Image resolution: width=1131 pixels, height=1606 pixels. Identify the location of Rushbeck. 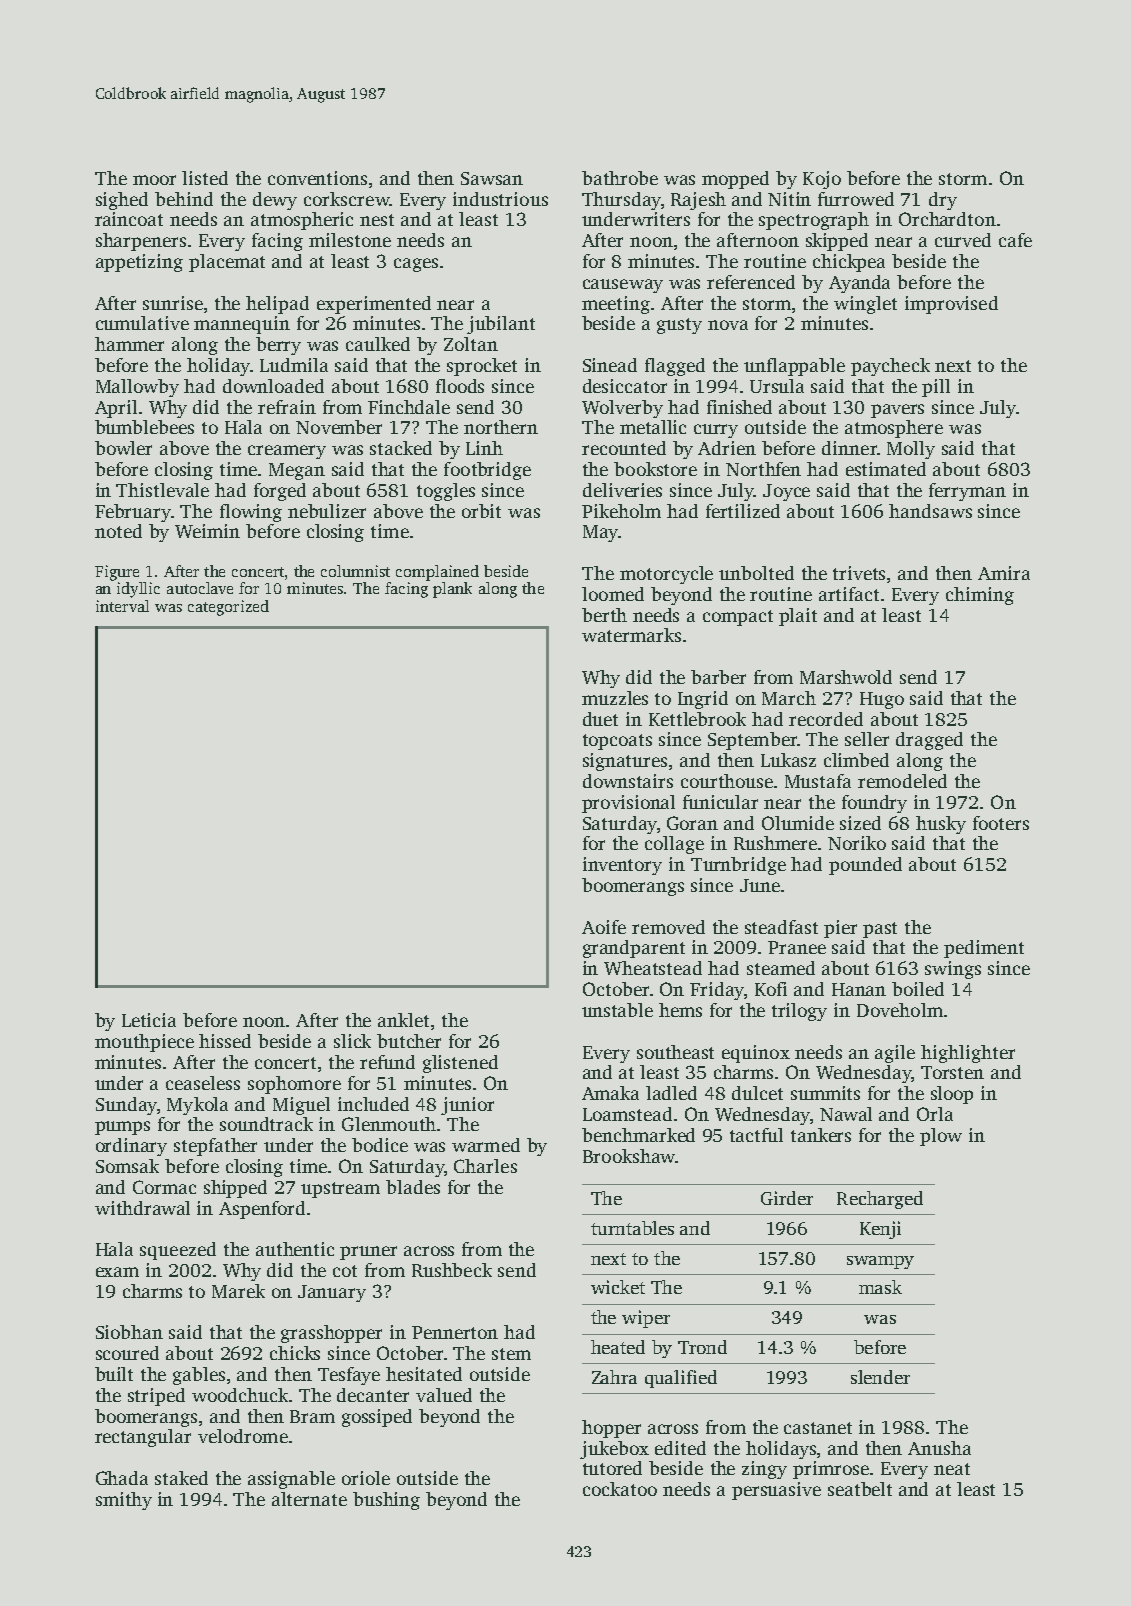
(452, 1270).
